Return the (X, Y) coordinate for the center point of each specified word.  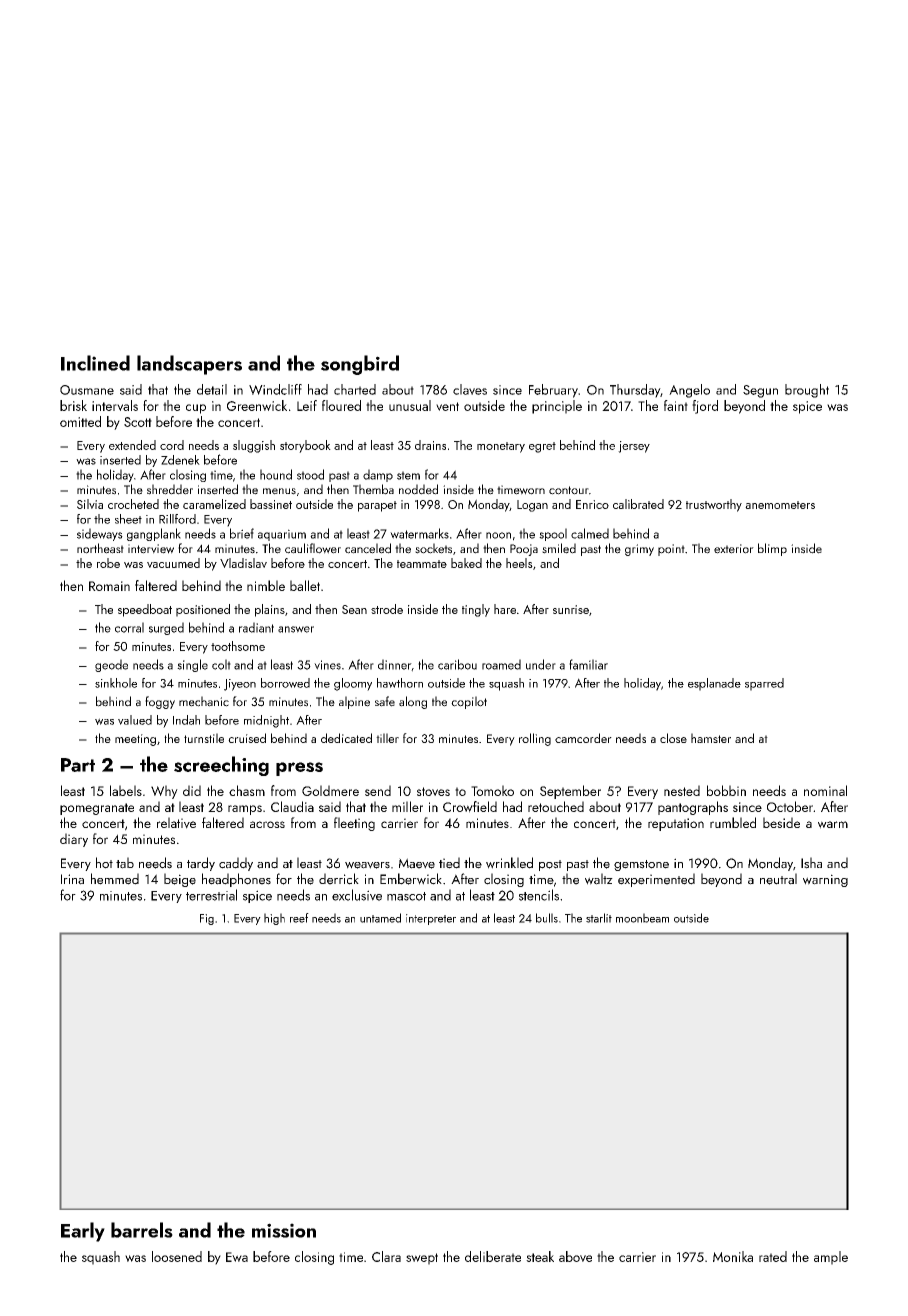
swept (422, 1259)
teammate (422, 564)
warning (825, 880)
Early (83, 1232)
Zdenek (180, 460)
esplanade (714, 684)
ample (831, 1258)
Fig (207, 919)
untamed (380, 918)
